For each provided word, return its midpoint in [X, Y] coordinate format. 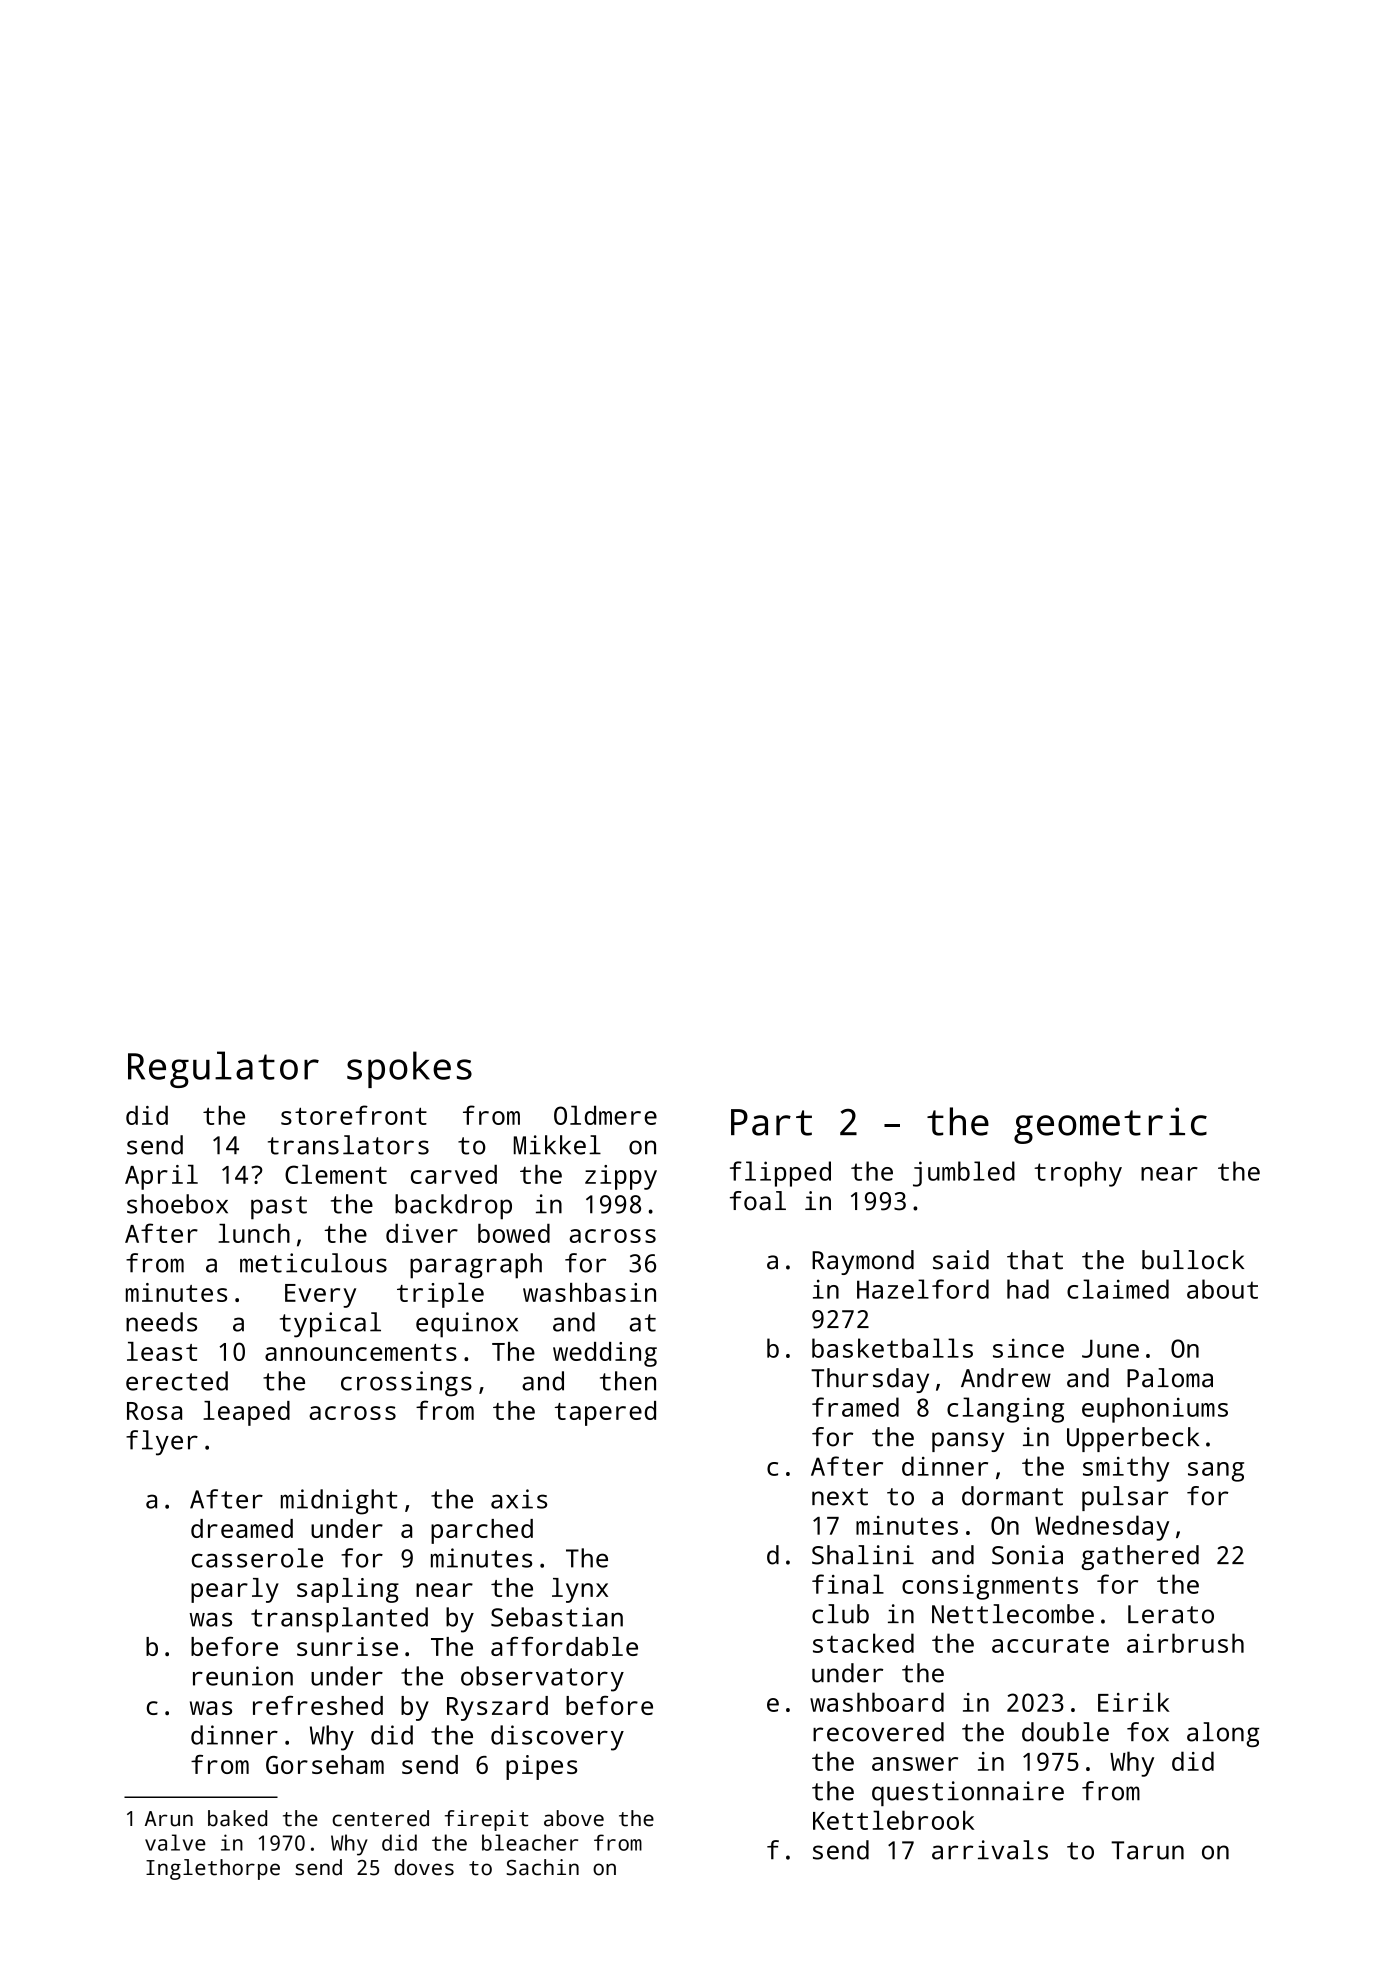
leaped [246, 1413]
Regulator [223, 1069]
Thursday [870, 1380]
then [628, 1381]
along [1223, 1734]
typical [330, 1325]
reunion [243, 1676]
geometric [1110, 1125]
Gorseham [325, 1764]
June [1110, 1349]
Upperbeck [1133, 1439]
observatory [542, 1679]
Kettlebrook [893, 1820]
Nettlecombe [1013, 1614]
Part [771, 1122]
